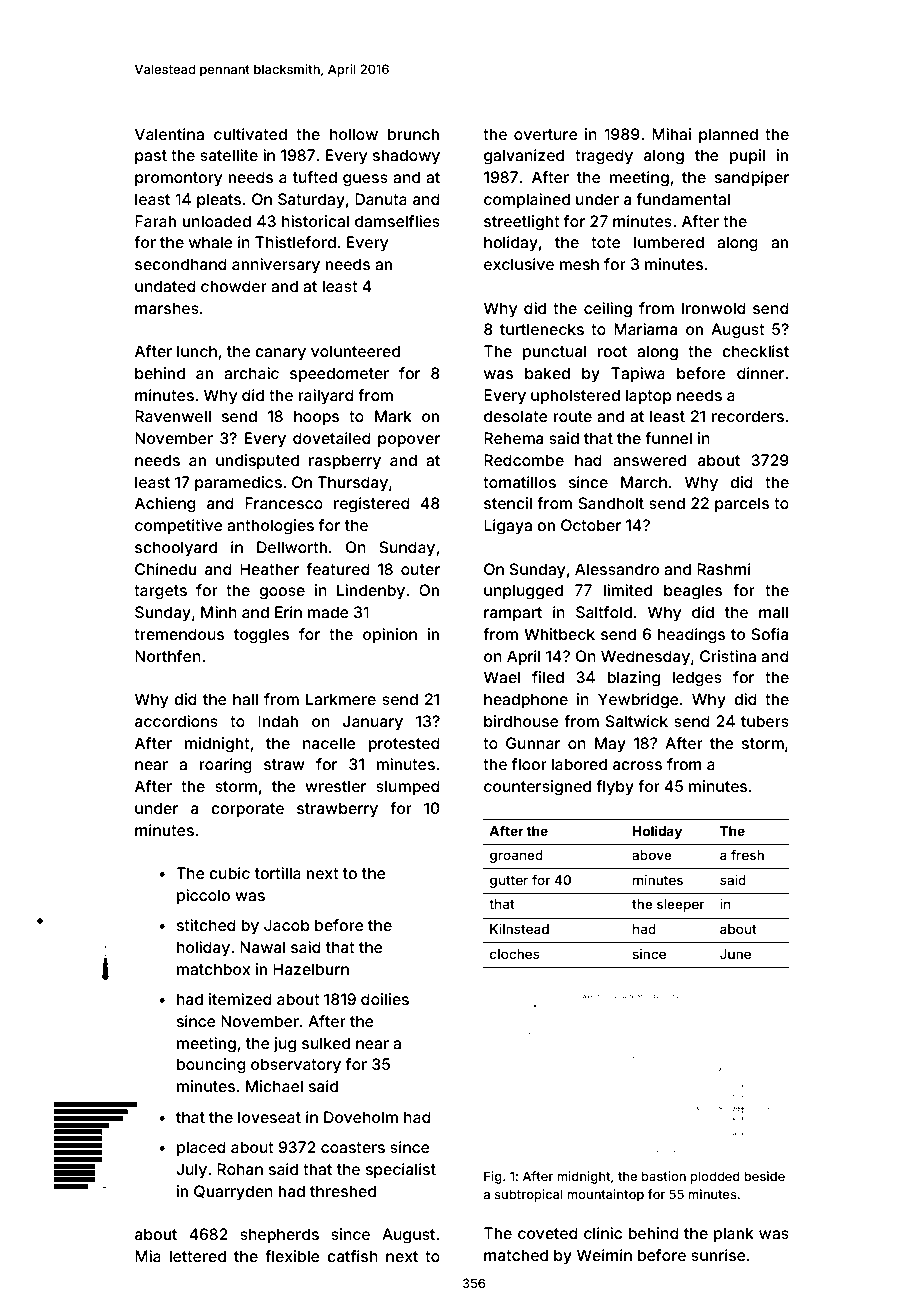 This screenshot has height=1314, width=924. What do you see at coordinates (250, 134) in the screenshot?
I see `cultivated` at bounding box center [250, 134].
